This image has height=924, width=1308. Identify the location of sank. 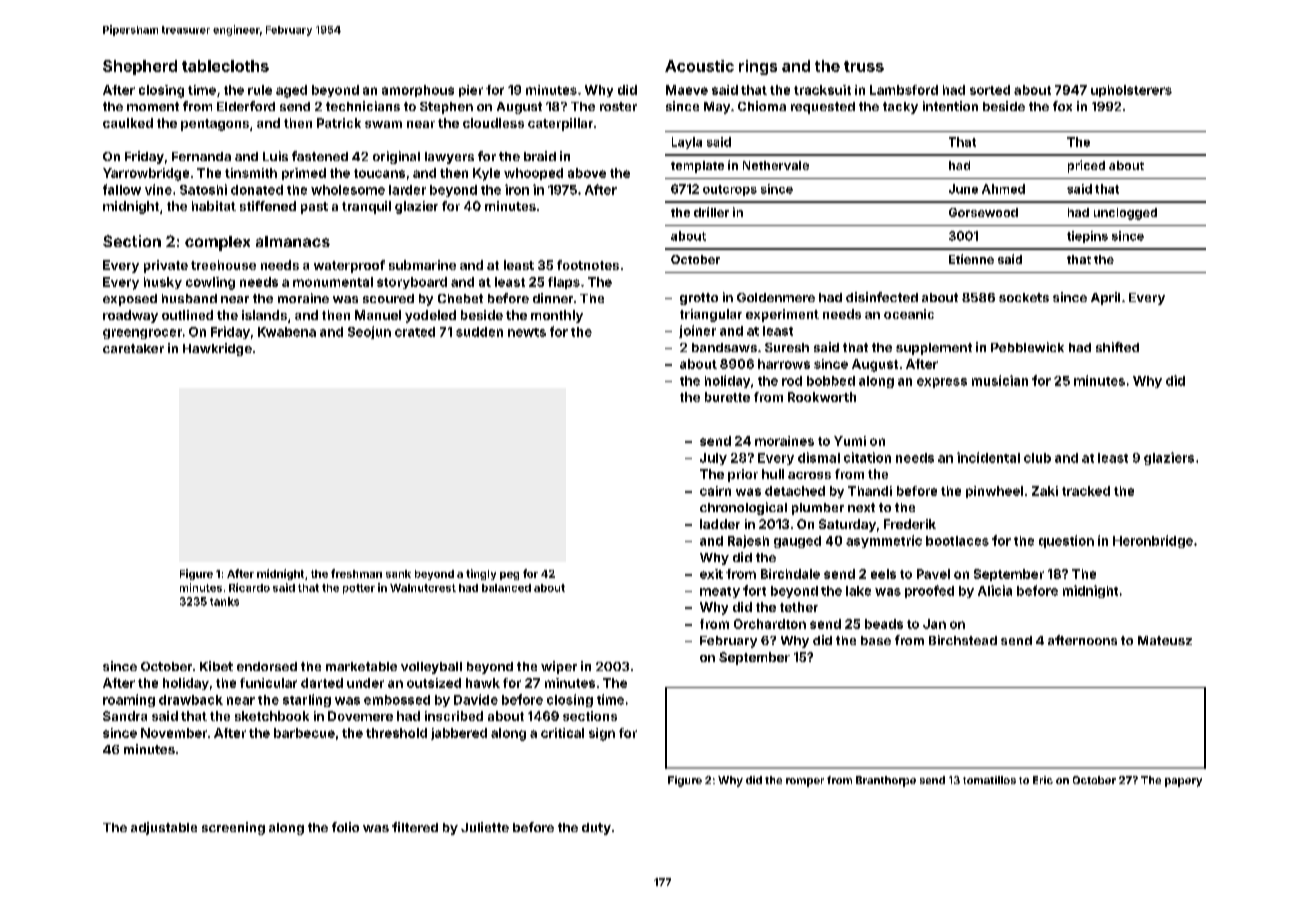
(398, 574).
